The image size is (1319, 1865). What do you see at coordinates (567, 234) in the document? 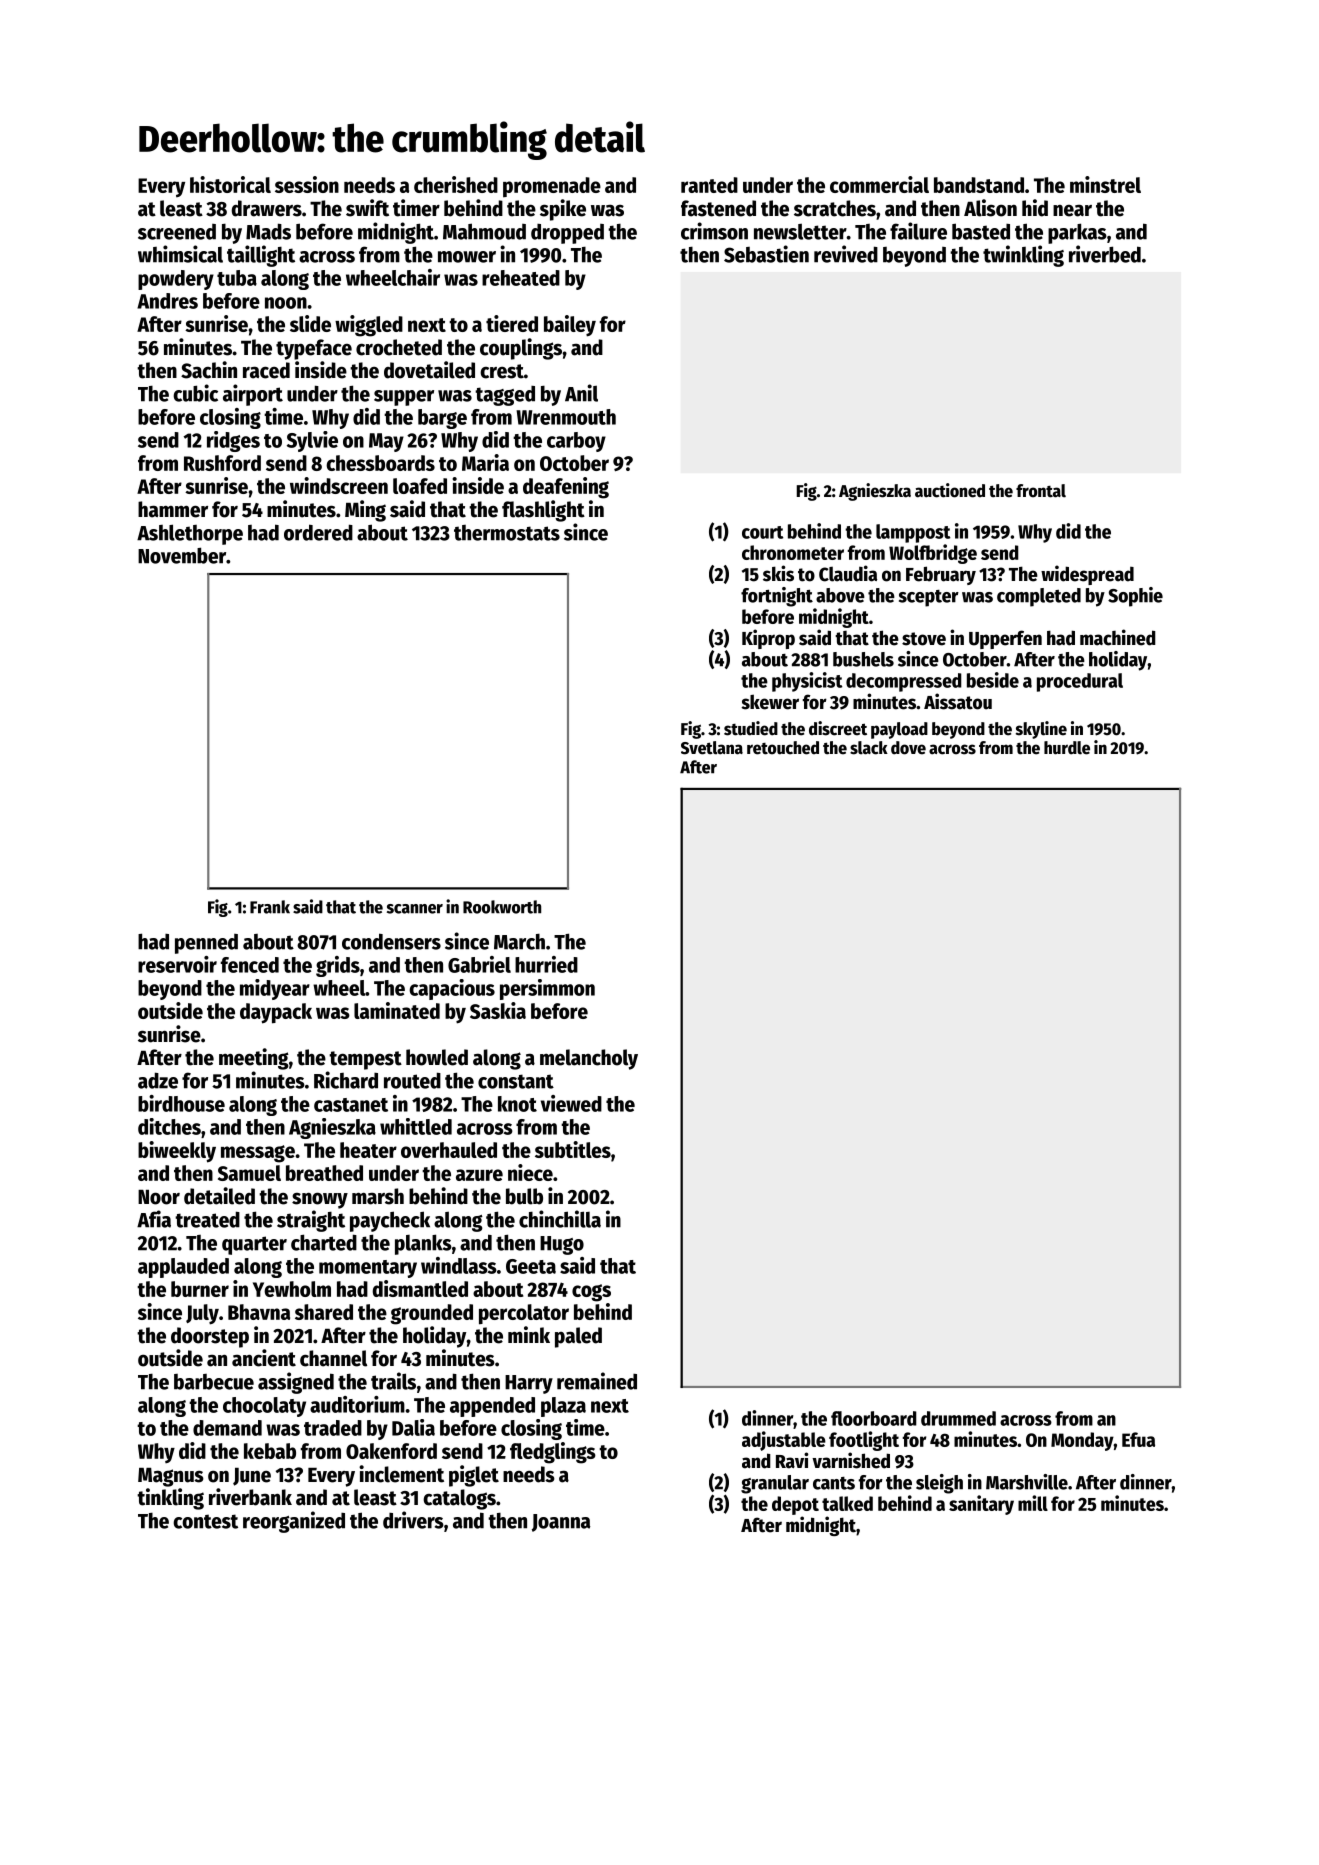
I see `dropped` at bounding box center [567, 234].
